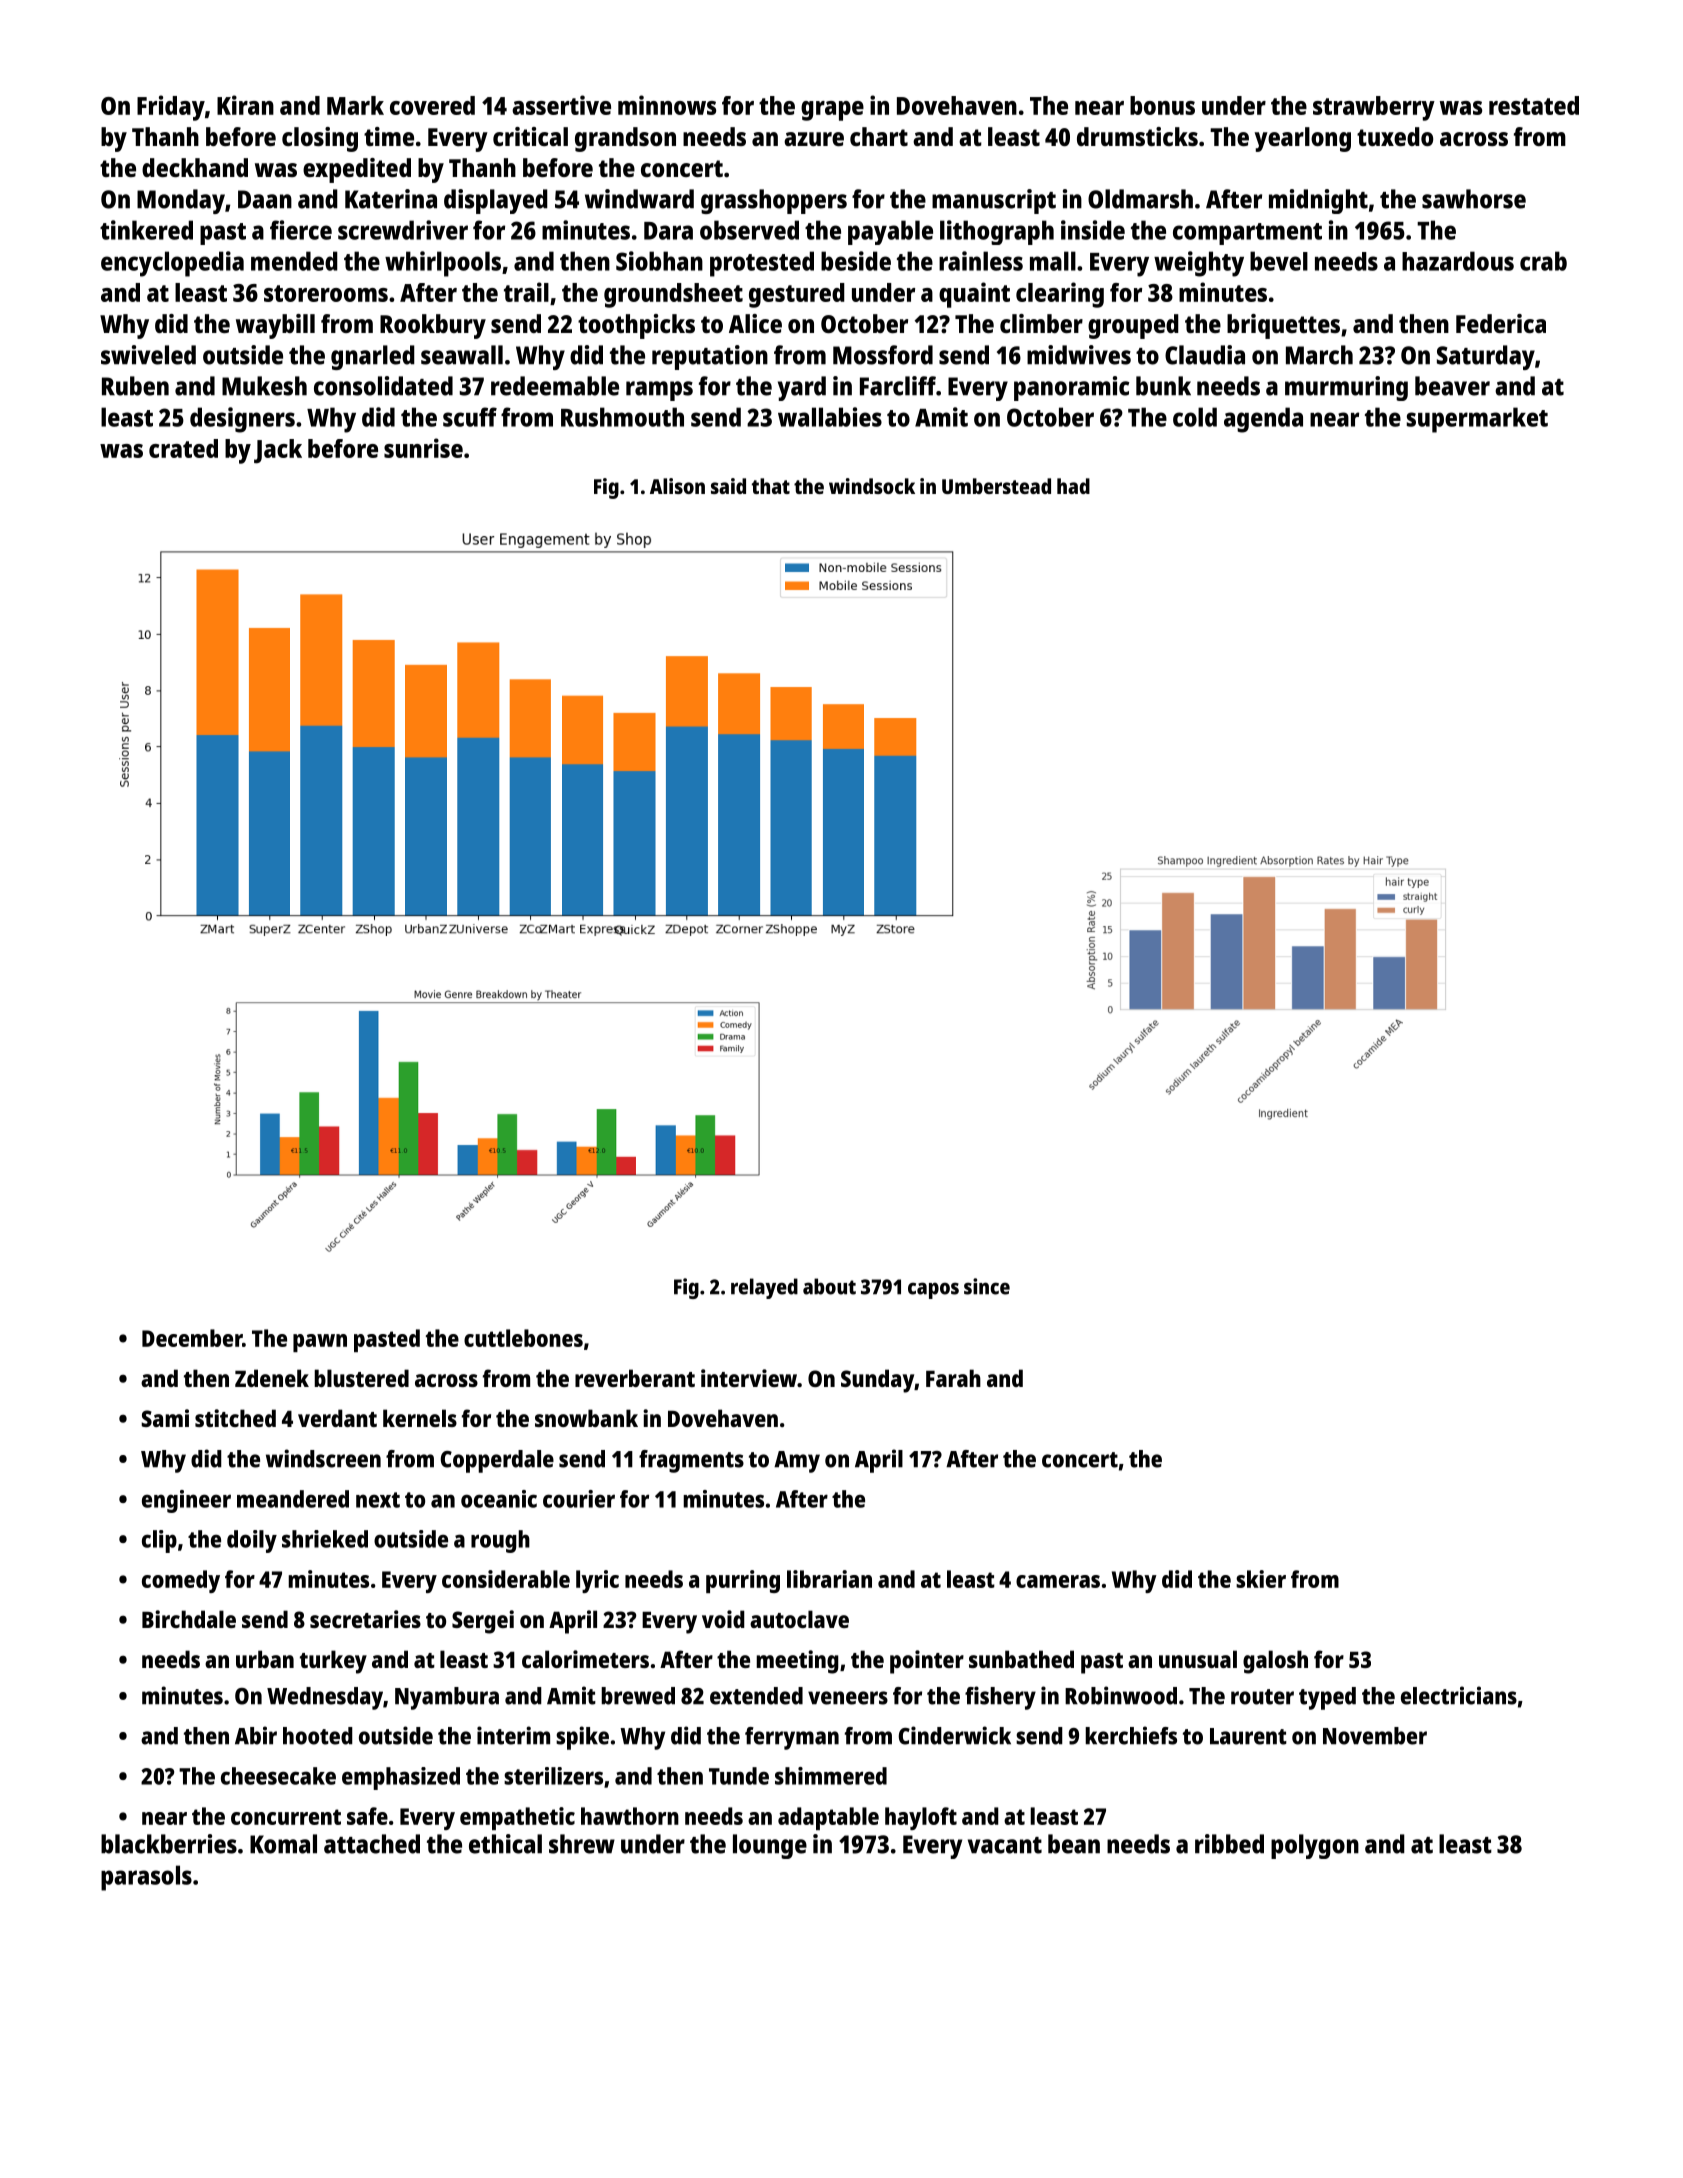 The image size is (1683, 2178). I want to click on Jack, so click(278, 451).
